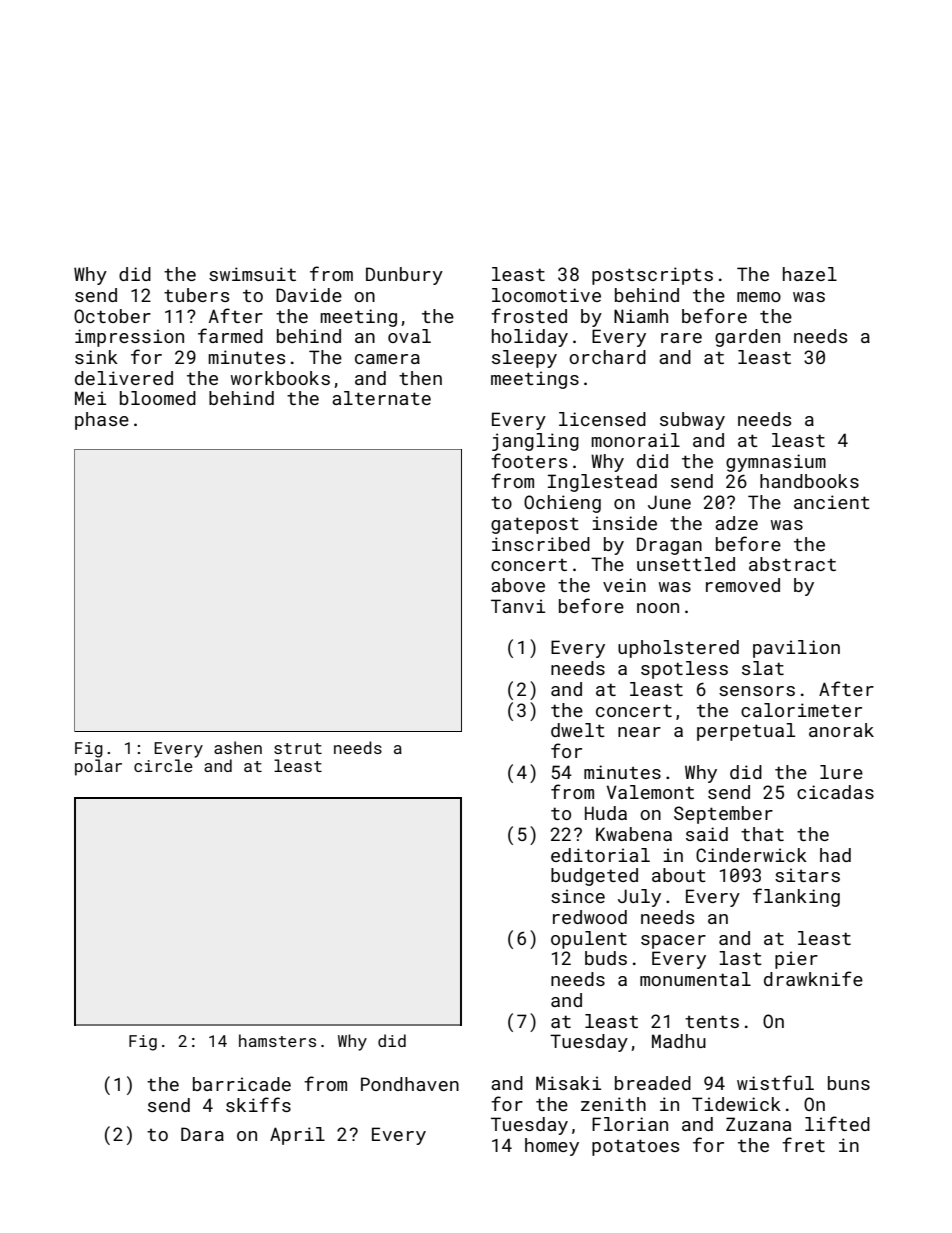 This screenshot has width=952, height=1233. I want to click on barricade, so click(242, 1084).
